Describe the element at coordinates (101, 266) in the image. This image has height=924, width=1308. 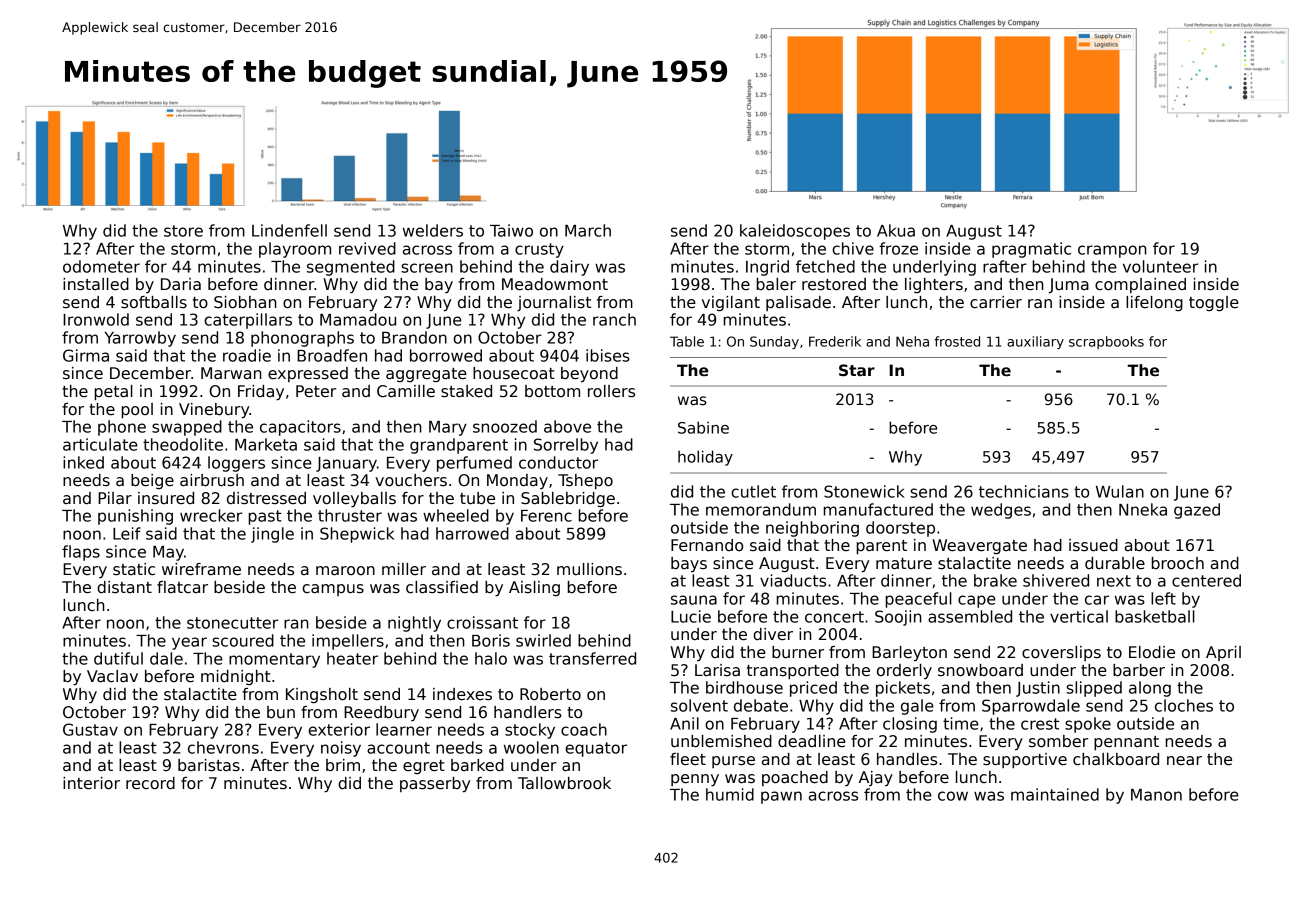
I see `odometer` at that location.
